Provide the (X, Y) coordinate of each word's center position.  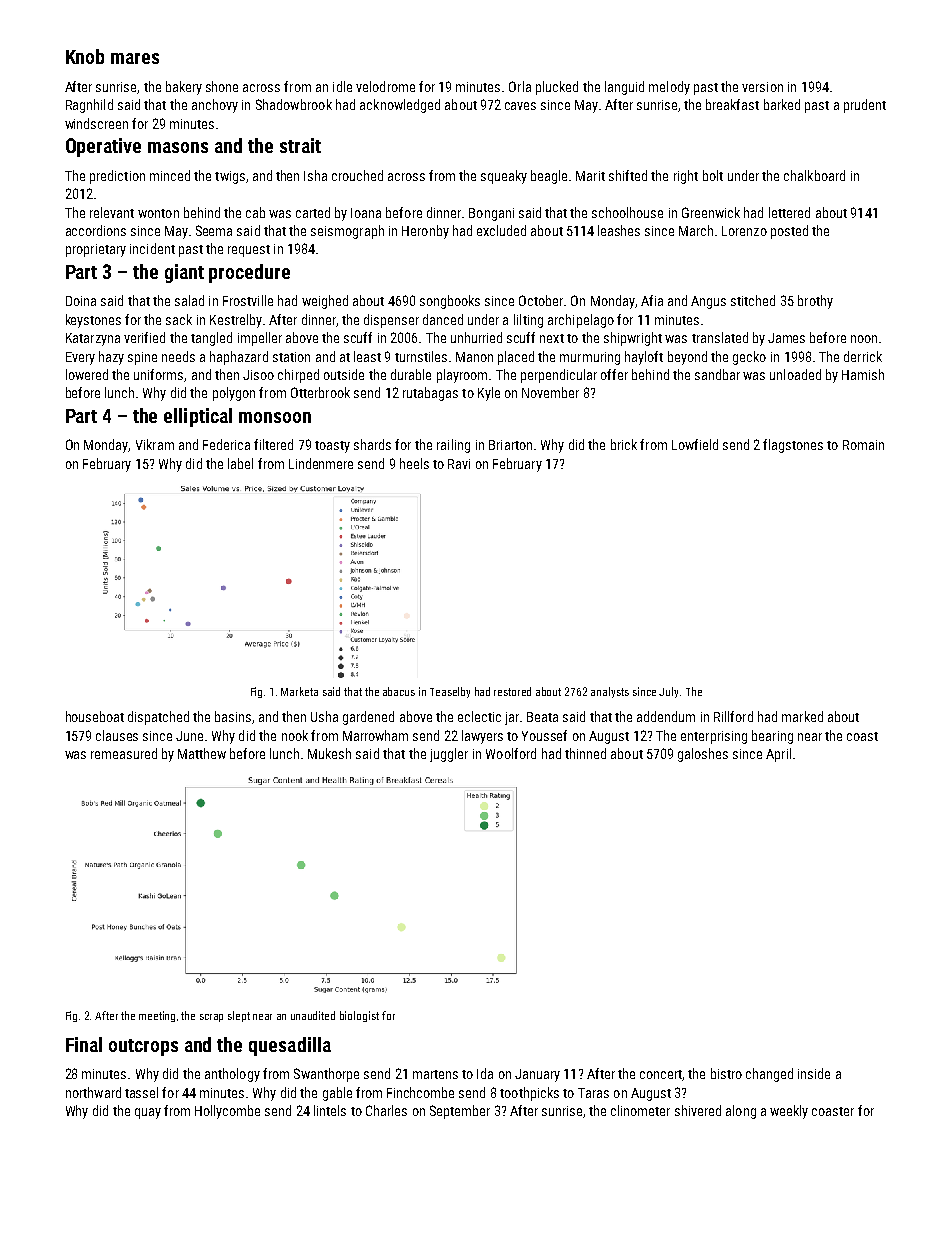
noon (864, 339)
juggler (449, 755)
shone (222, 86)
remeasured (124, 753)
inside (814, 1073)
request (249, 251)
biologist (359, 1016)
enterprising (714, 737)
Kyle (489, 394)
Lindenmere (321, 463)
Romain (863, 445)
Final (84, 1044)
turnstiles (421, 356)
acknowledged (400, 106)
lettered (789, 212)
